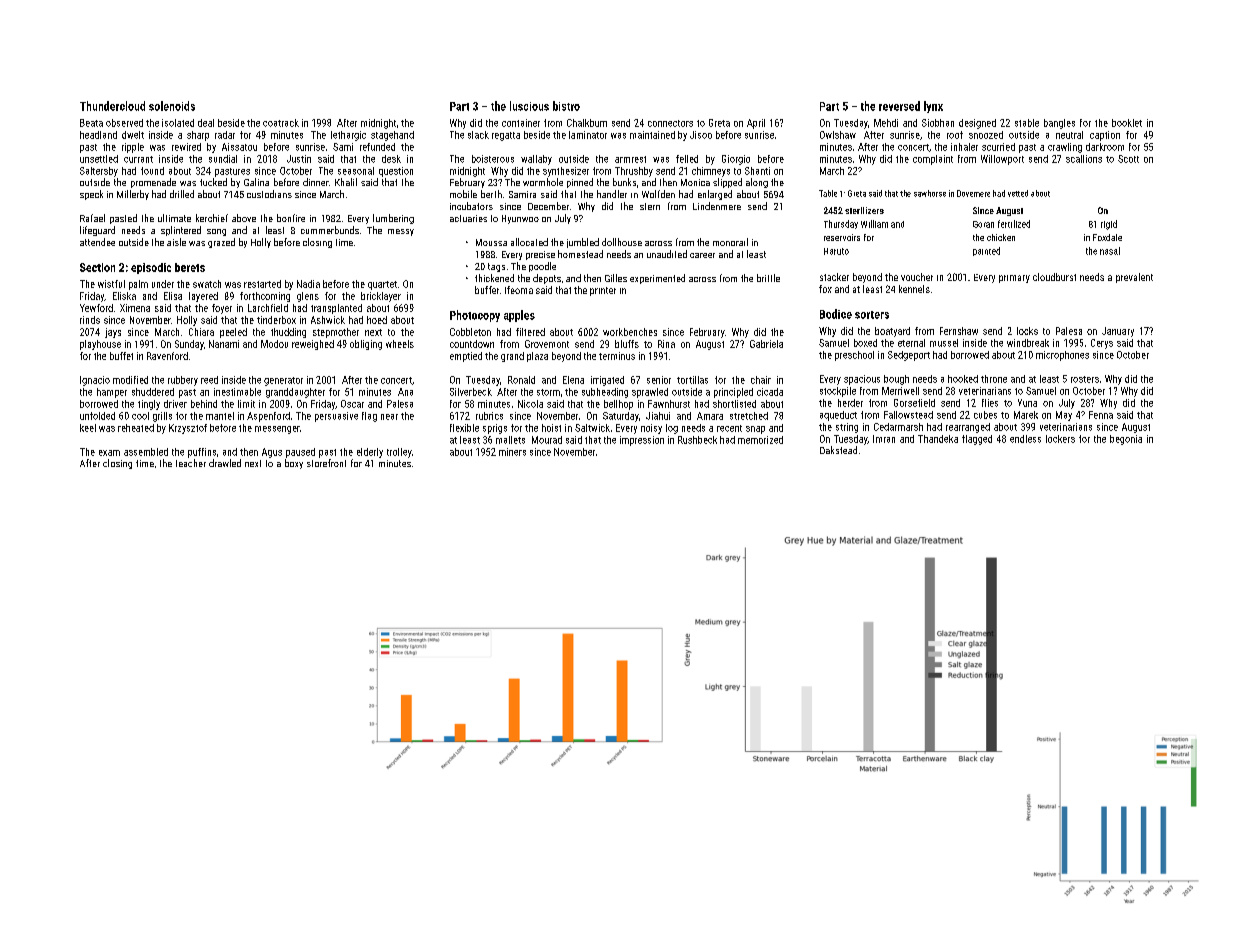  What do you see at coordinates (917, 277) in the screenshot?
I see `voucher` at bounding box center [917, 277].
